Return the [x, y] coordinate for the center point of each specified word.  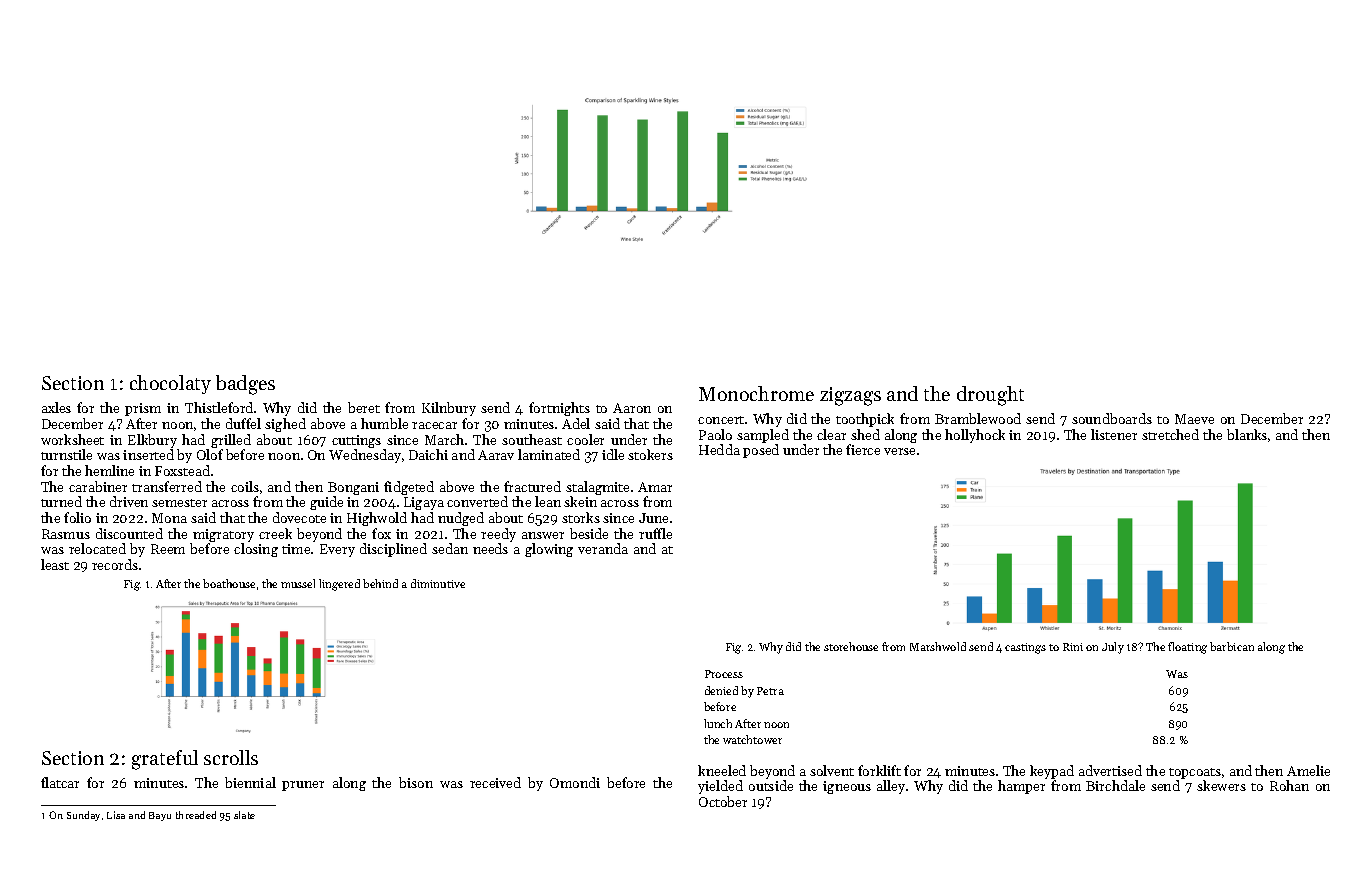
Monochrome [756, 393]
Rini [1073, 647]
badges [245, 385]
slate [244, 815]
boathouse [229, 583]
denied [721, 690]
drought [990, 396]
